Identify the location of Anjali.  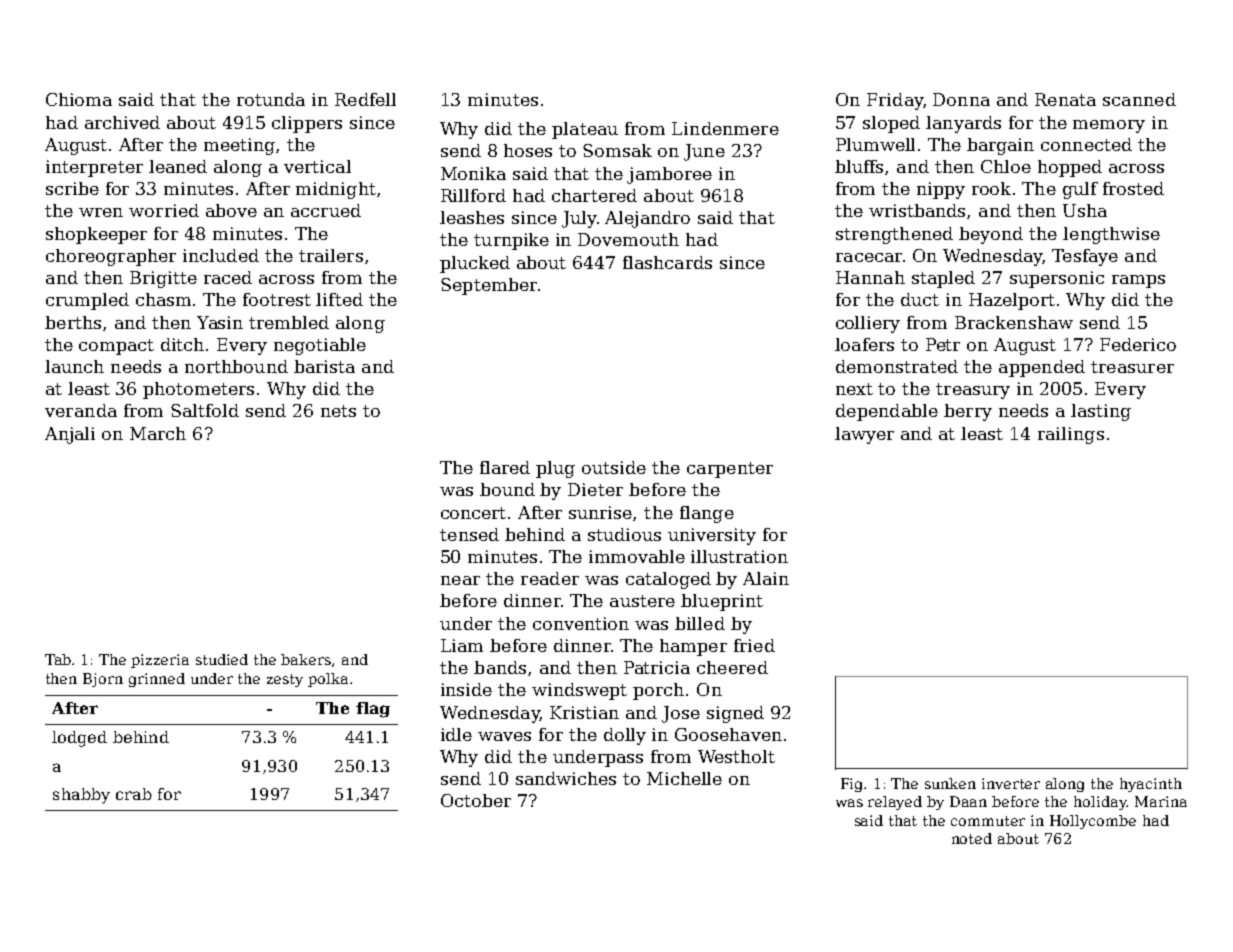
(70, 435).
